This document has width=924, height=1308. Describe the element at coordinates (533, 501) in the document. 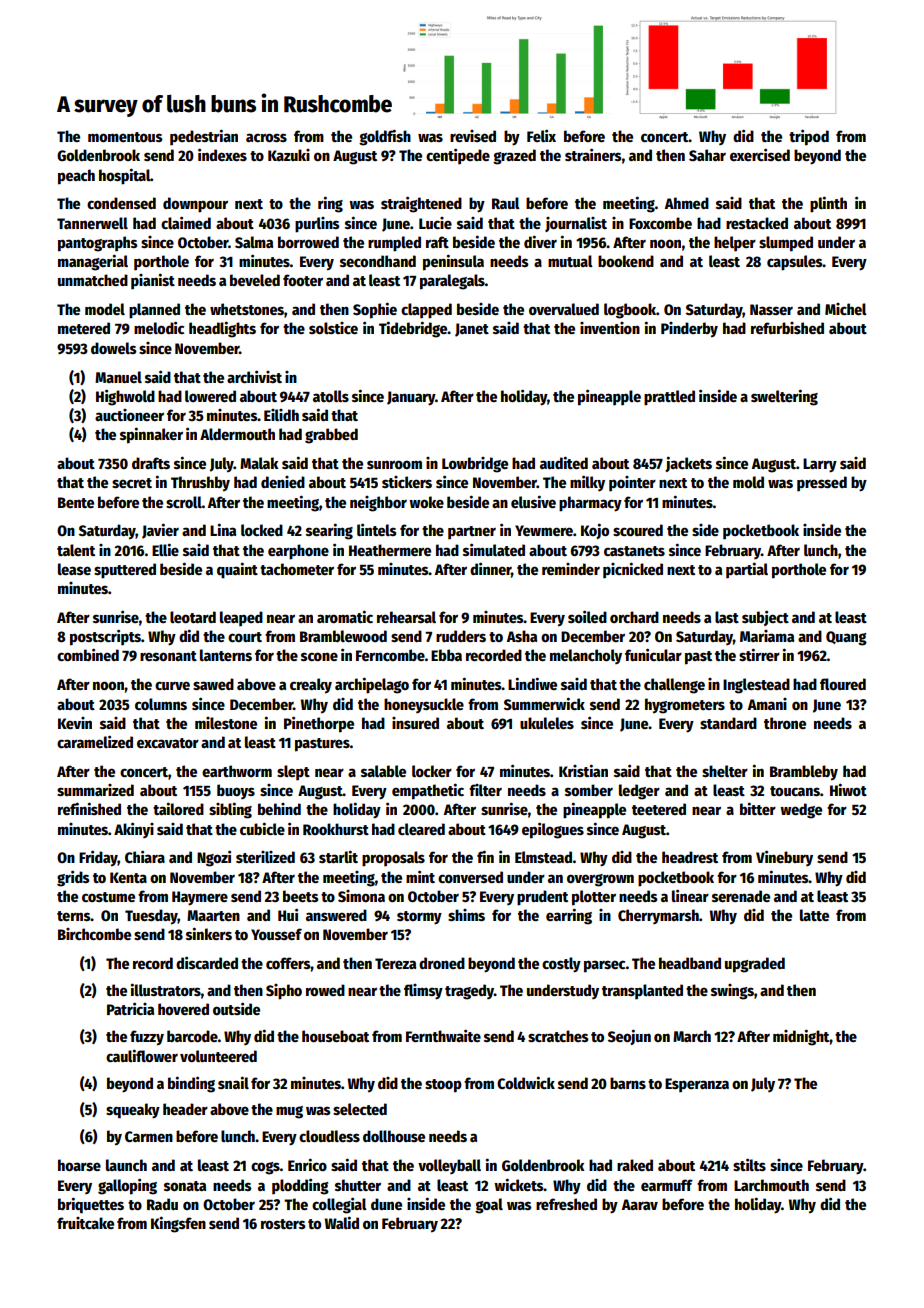

I see `elusive` at that location.
